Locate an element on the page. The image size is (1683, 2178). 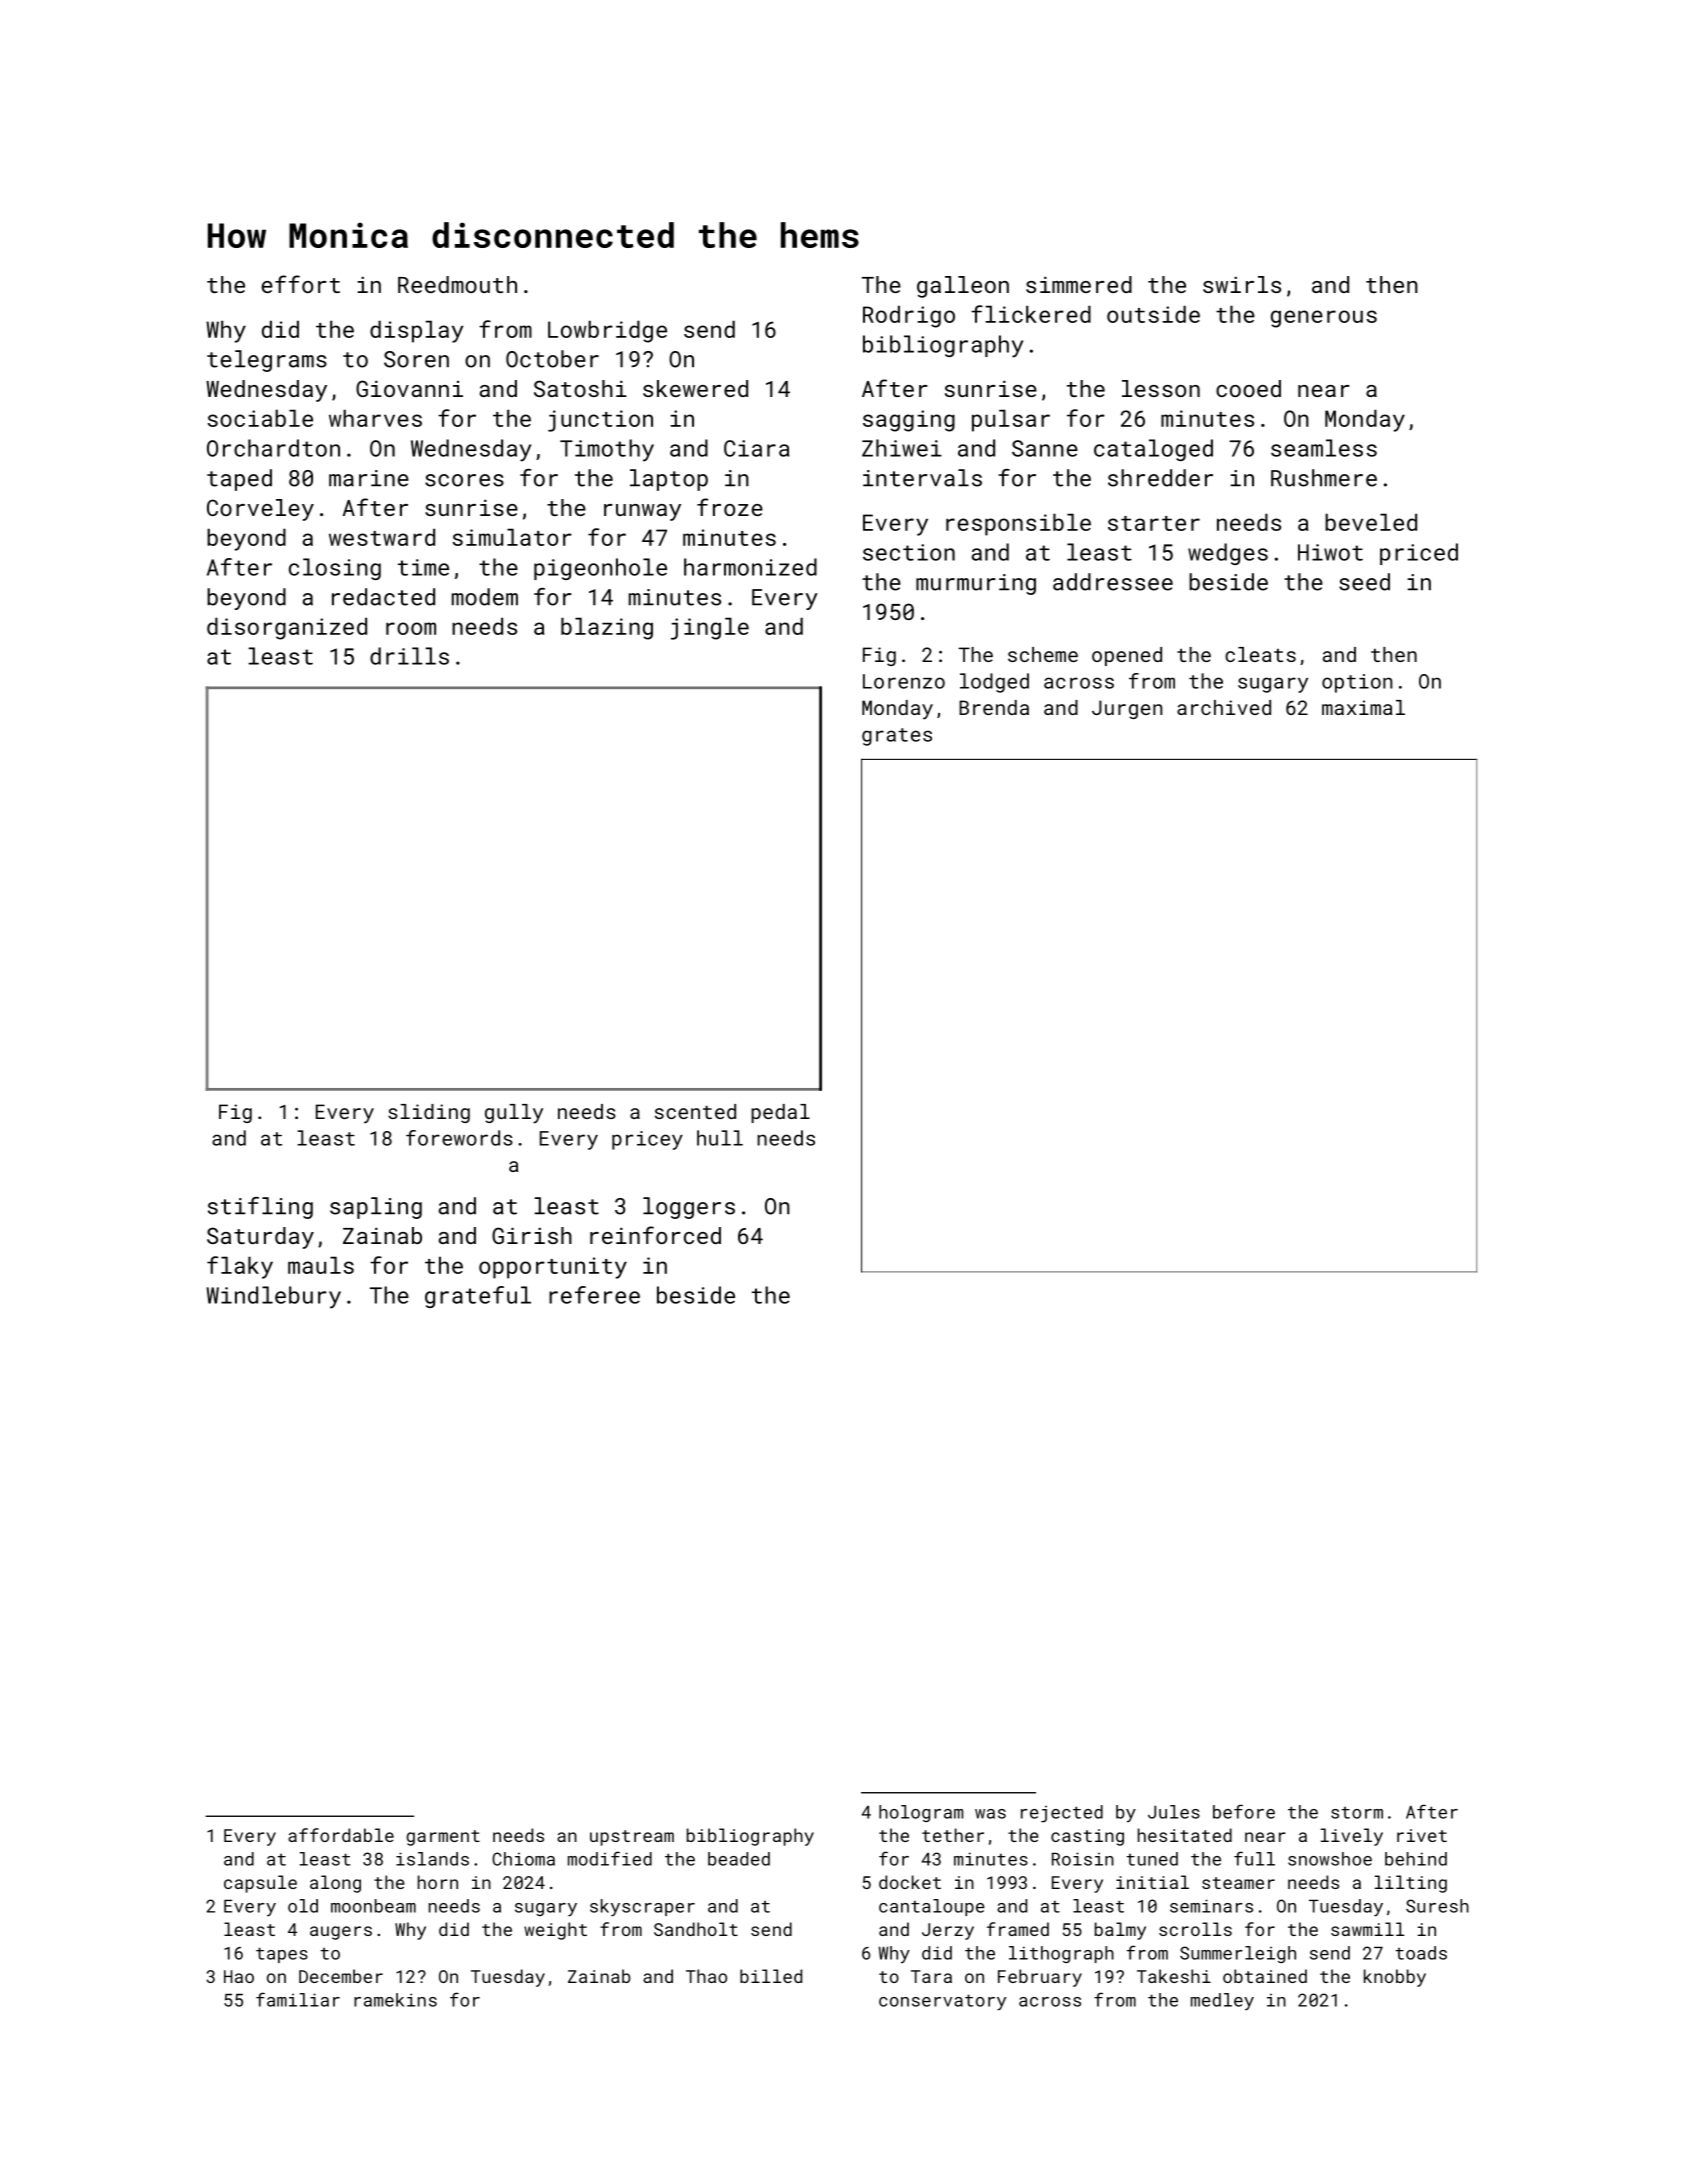
swirls is located at coordinates (1242, 284).
